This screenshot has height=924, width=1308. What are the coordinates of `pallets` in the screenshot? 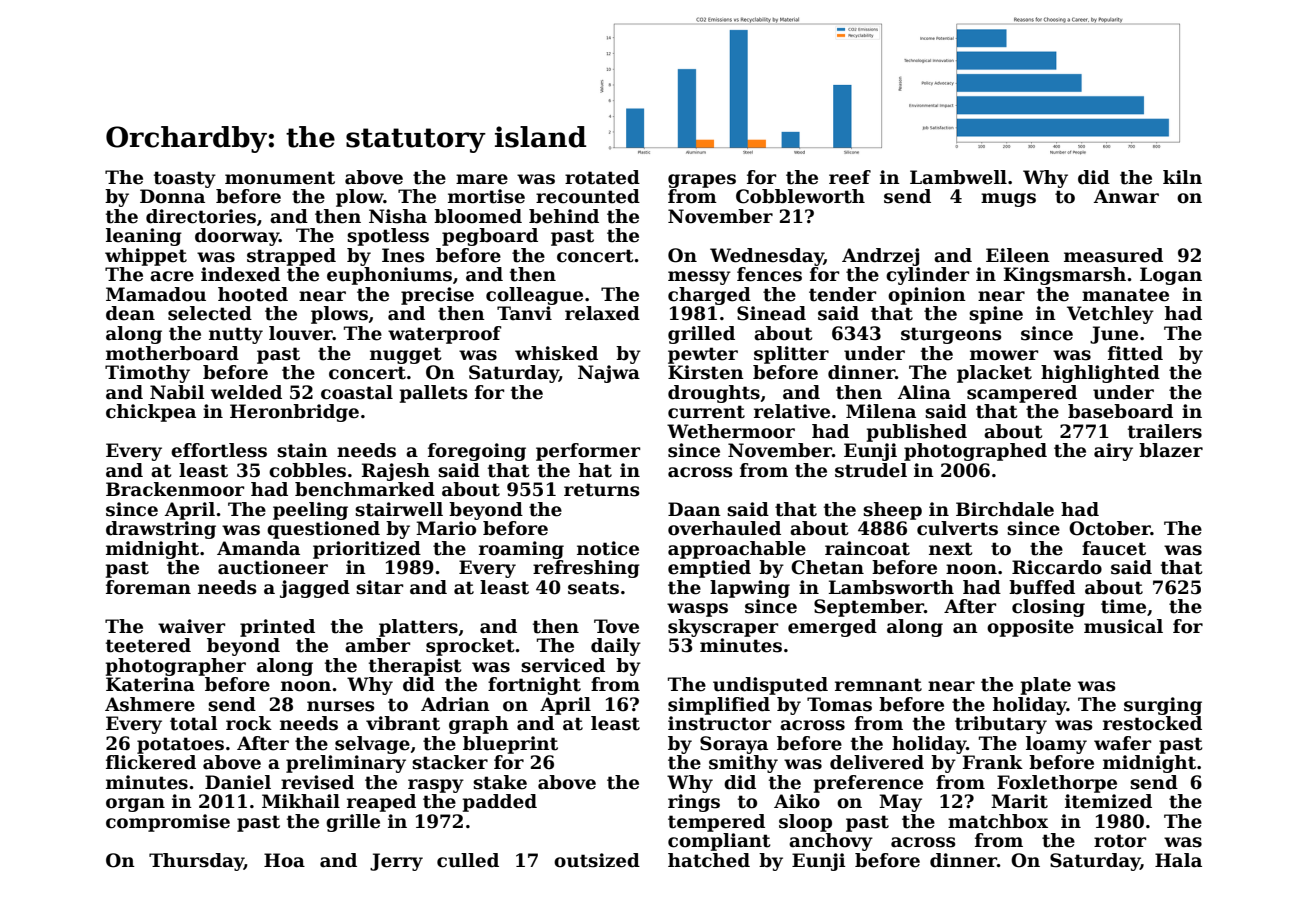 It's located at (434, 394).
